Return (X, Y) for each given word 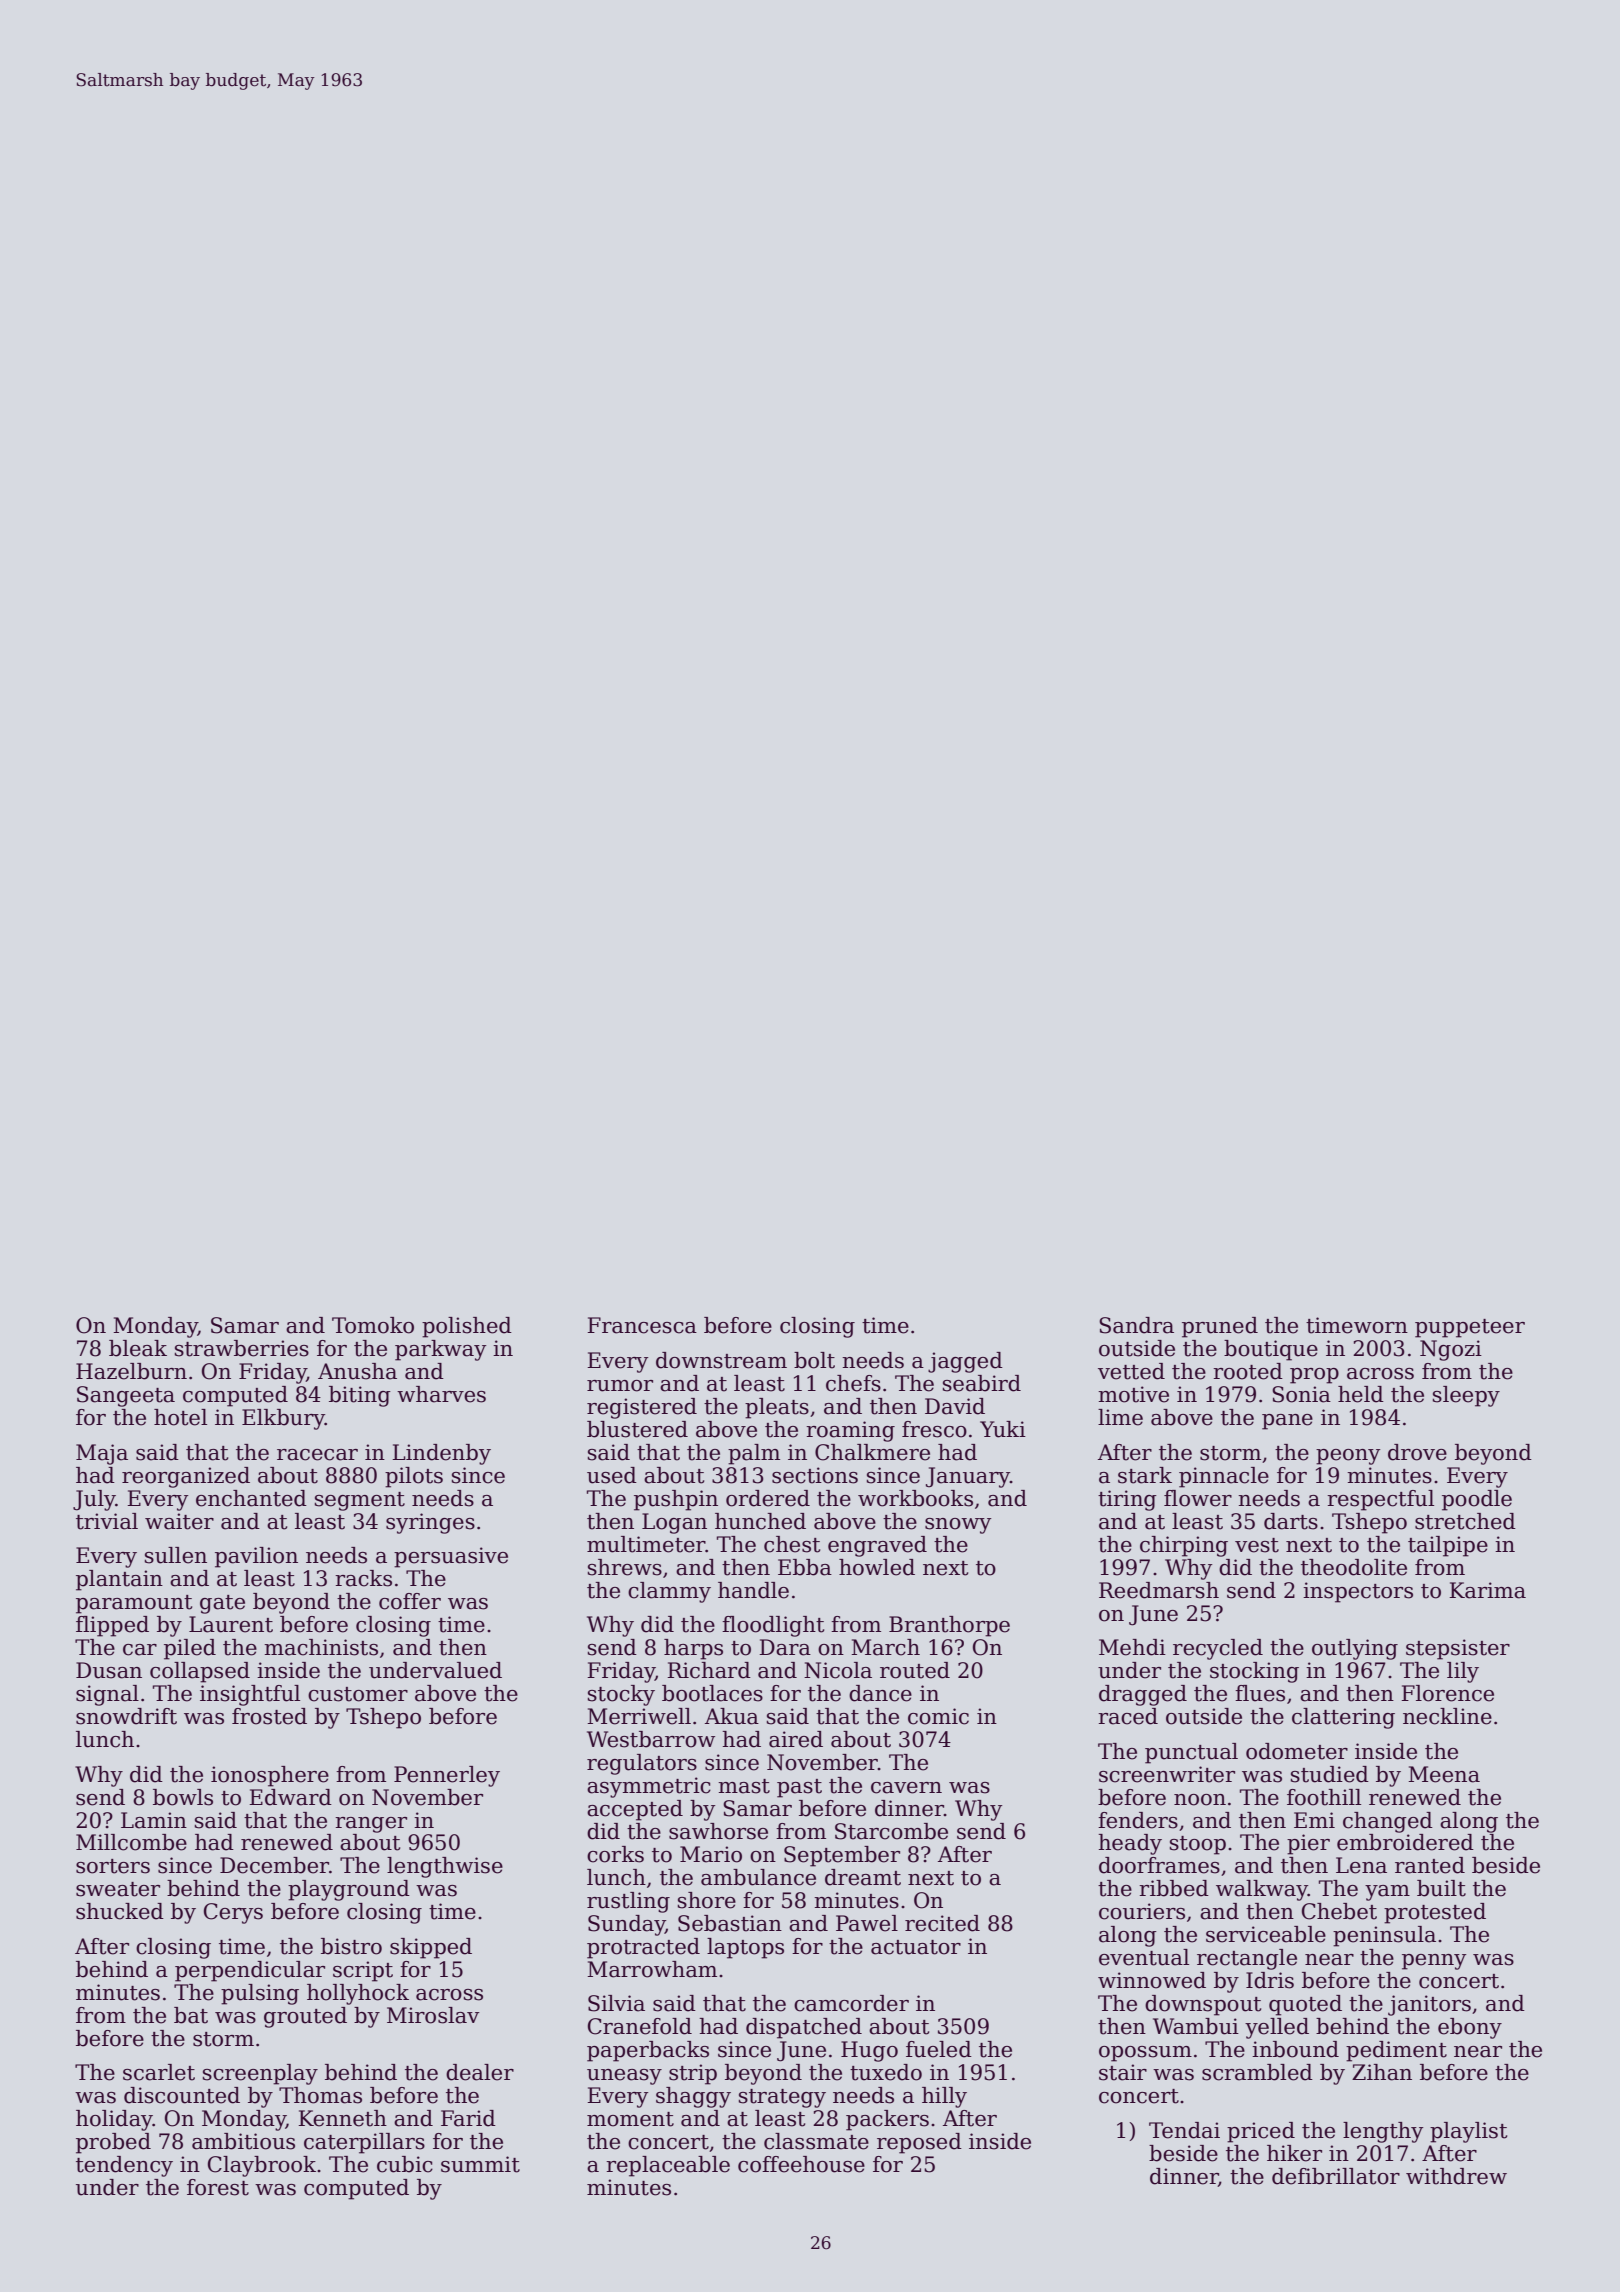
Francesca (642, 1325)
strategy (782, 2098)
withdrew (1456, 2176)
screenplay (260, 2074)
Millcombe (131, 1842)
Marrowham (652, 1969)
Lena (1361, 1865)
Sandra (1136, 1325)
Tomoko (373, 1325)
